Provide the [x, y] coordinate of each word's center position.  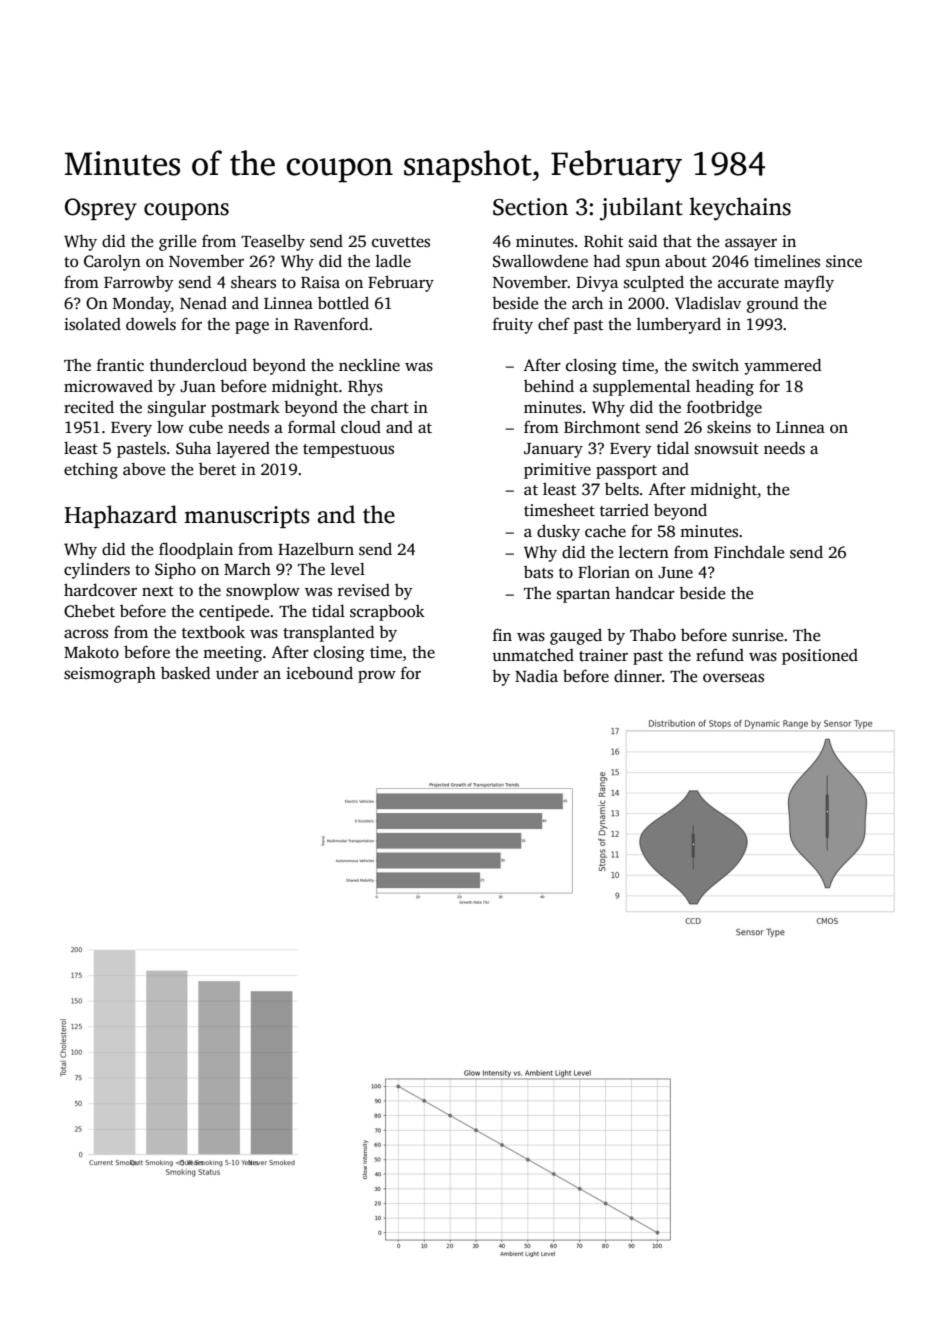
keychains [740, 209]
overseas [733, 678]
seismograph [110, 674]
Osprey [101, 209]
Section [530, 207]
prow [377, 676]
